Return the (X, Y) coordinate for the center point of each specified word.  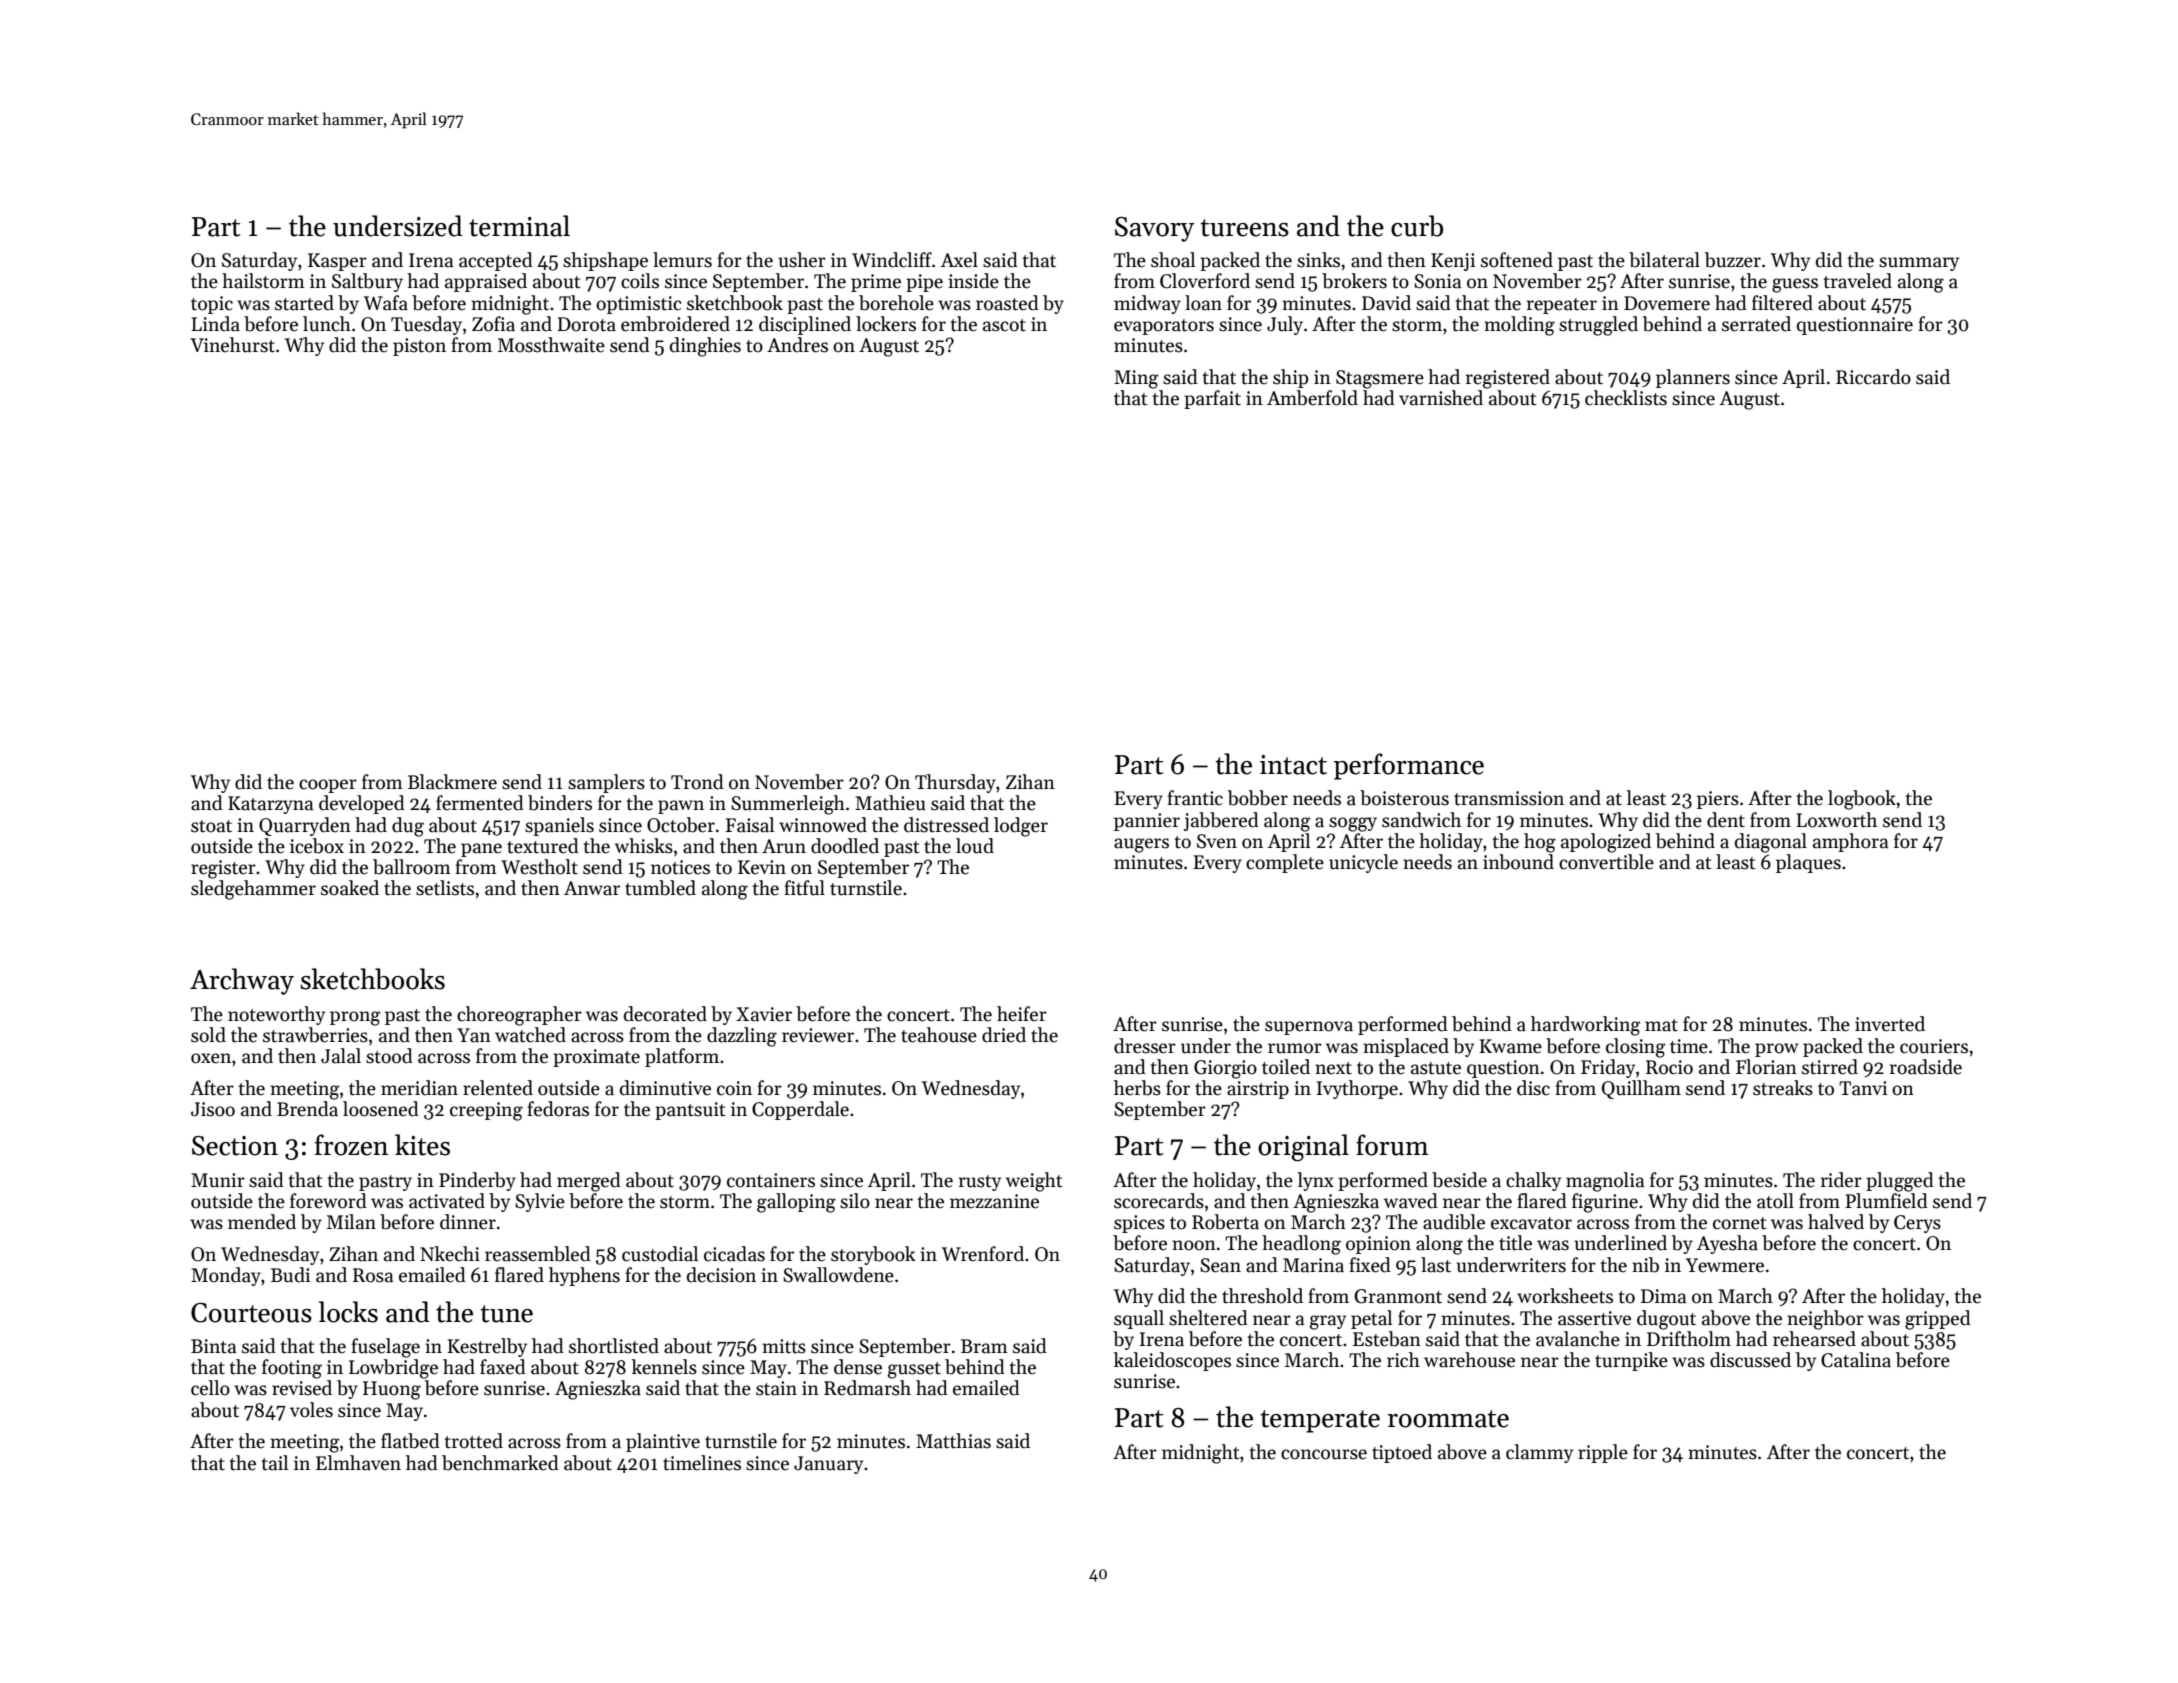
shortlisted (614, 1346)
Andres (797, 345)
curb (1417, 226)
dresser (1145, 1046)
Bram (984, 1346)
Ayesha (1727, 1244)
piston (419, 347)
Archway (242, 981)
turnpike (1631, 1361)
